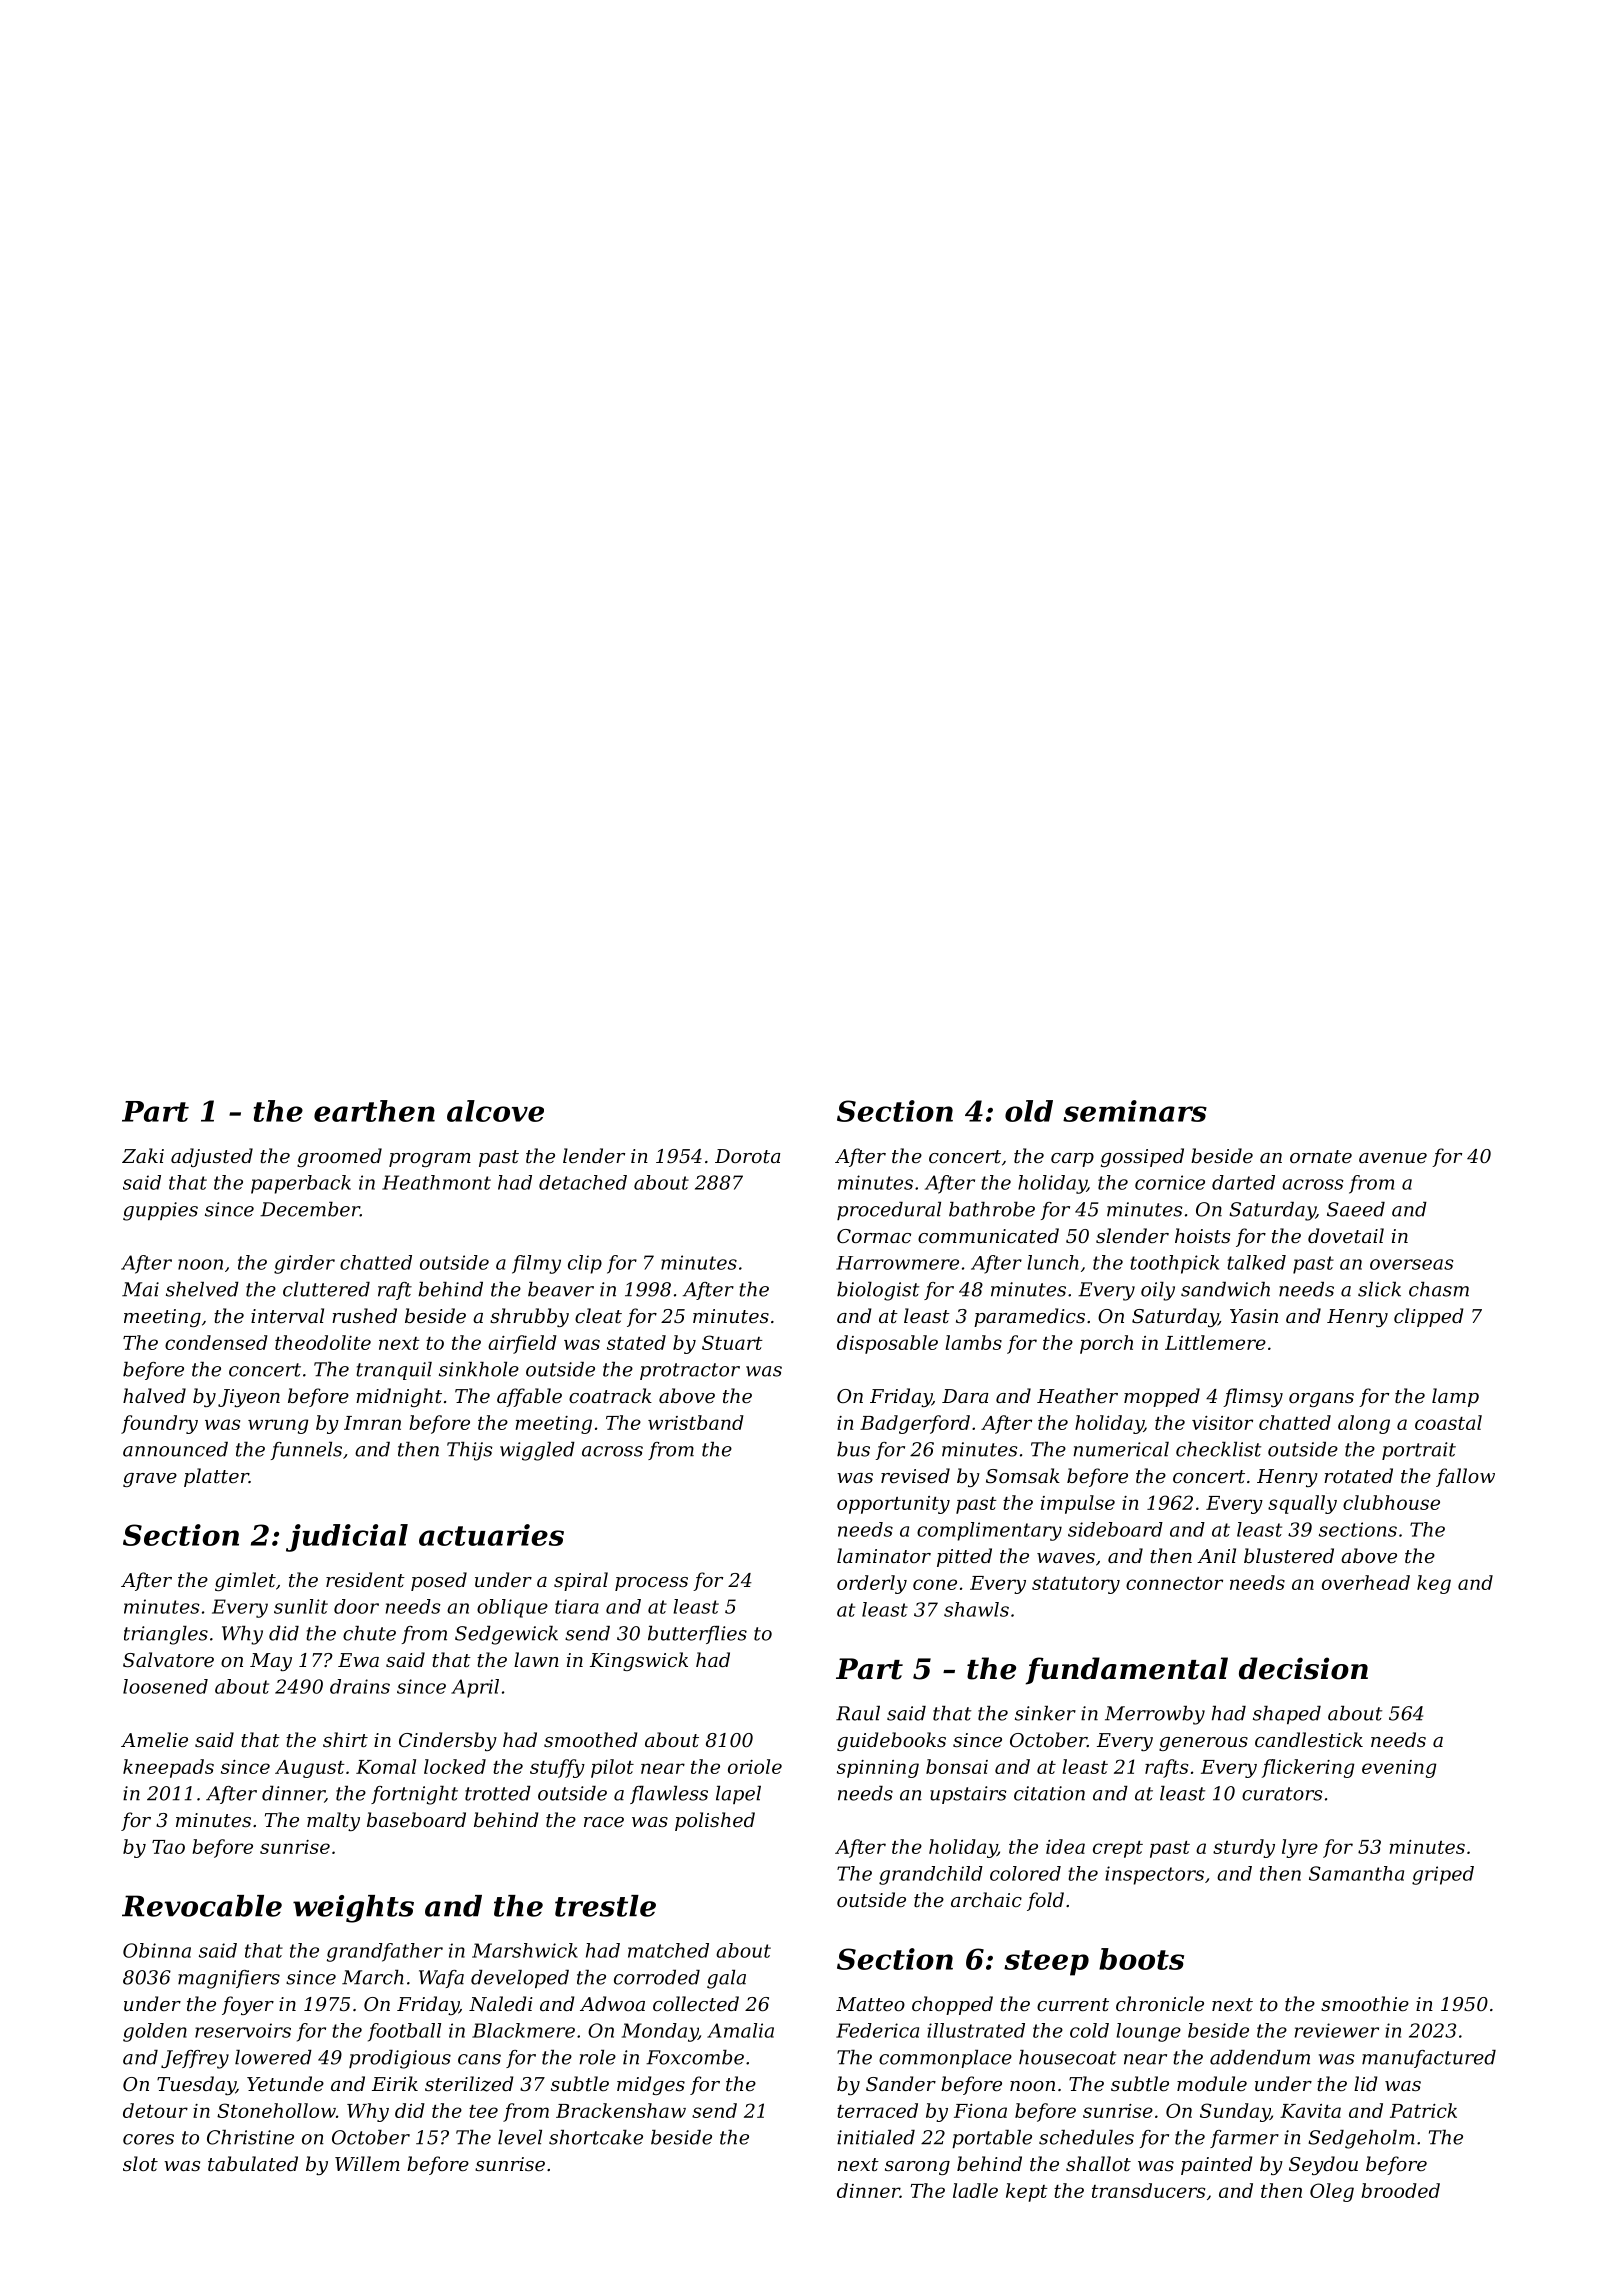 This screenshot has height=2292, width=1620. I want to click on painted, so click(1216, 2165).
